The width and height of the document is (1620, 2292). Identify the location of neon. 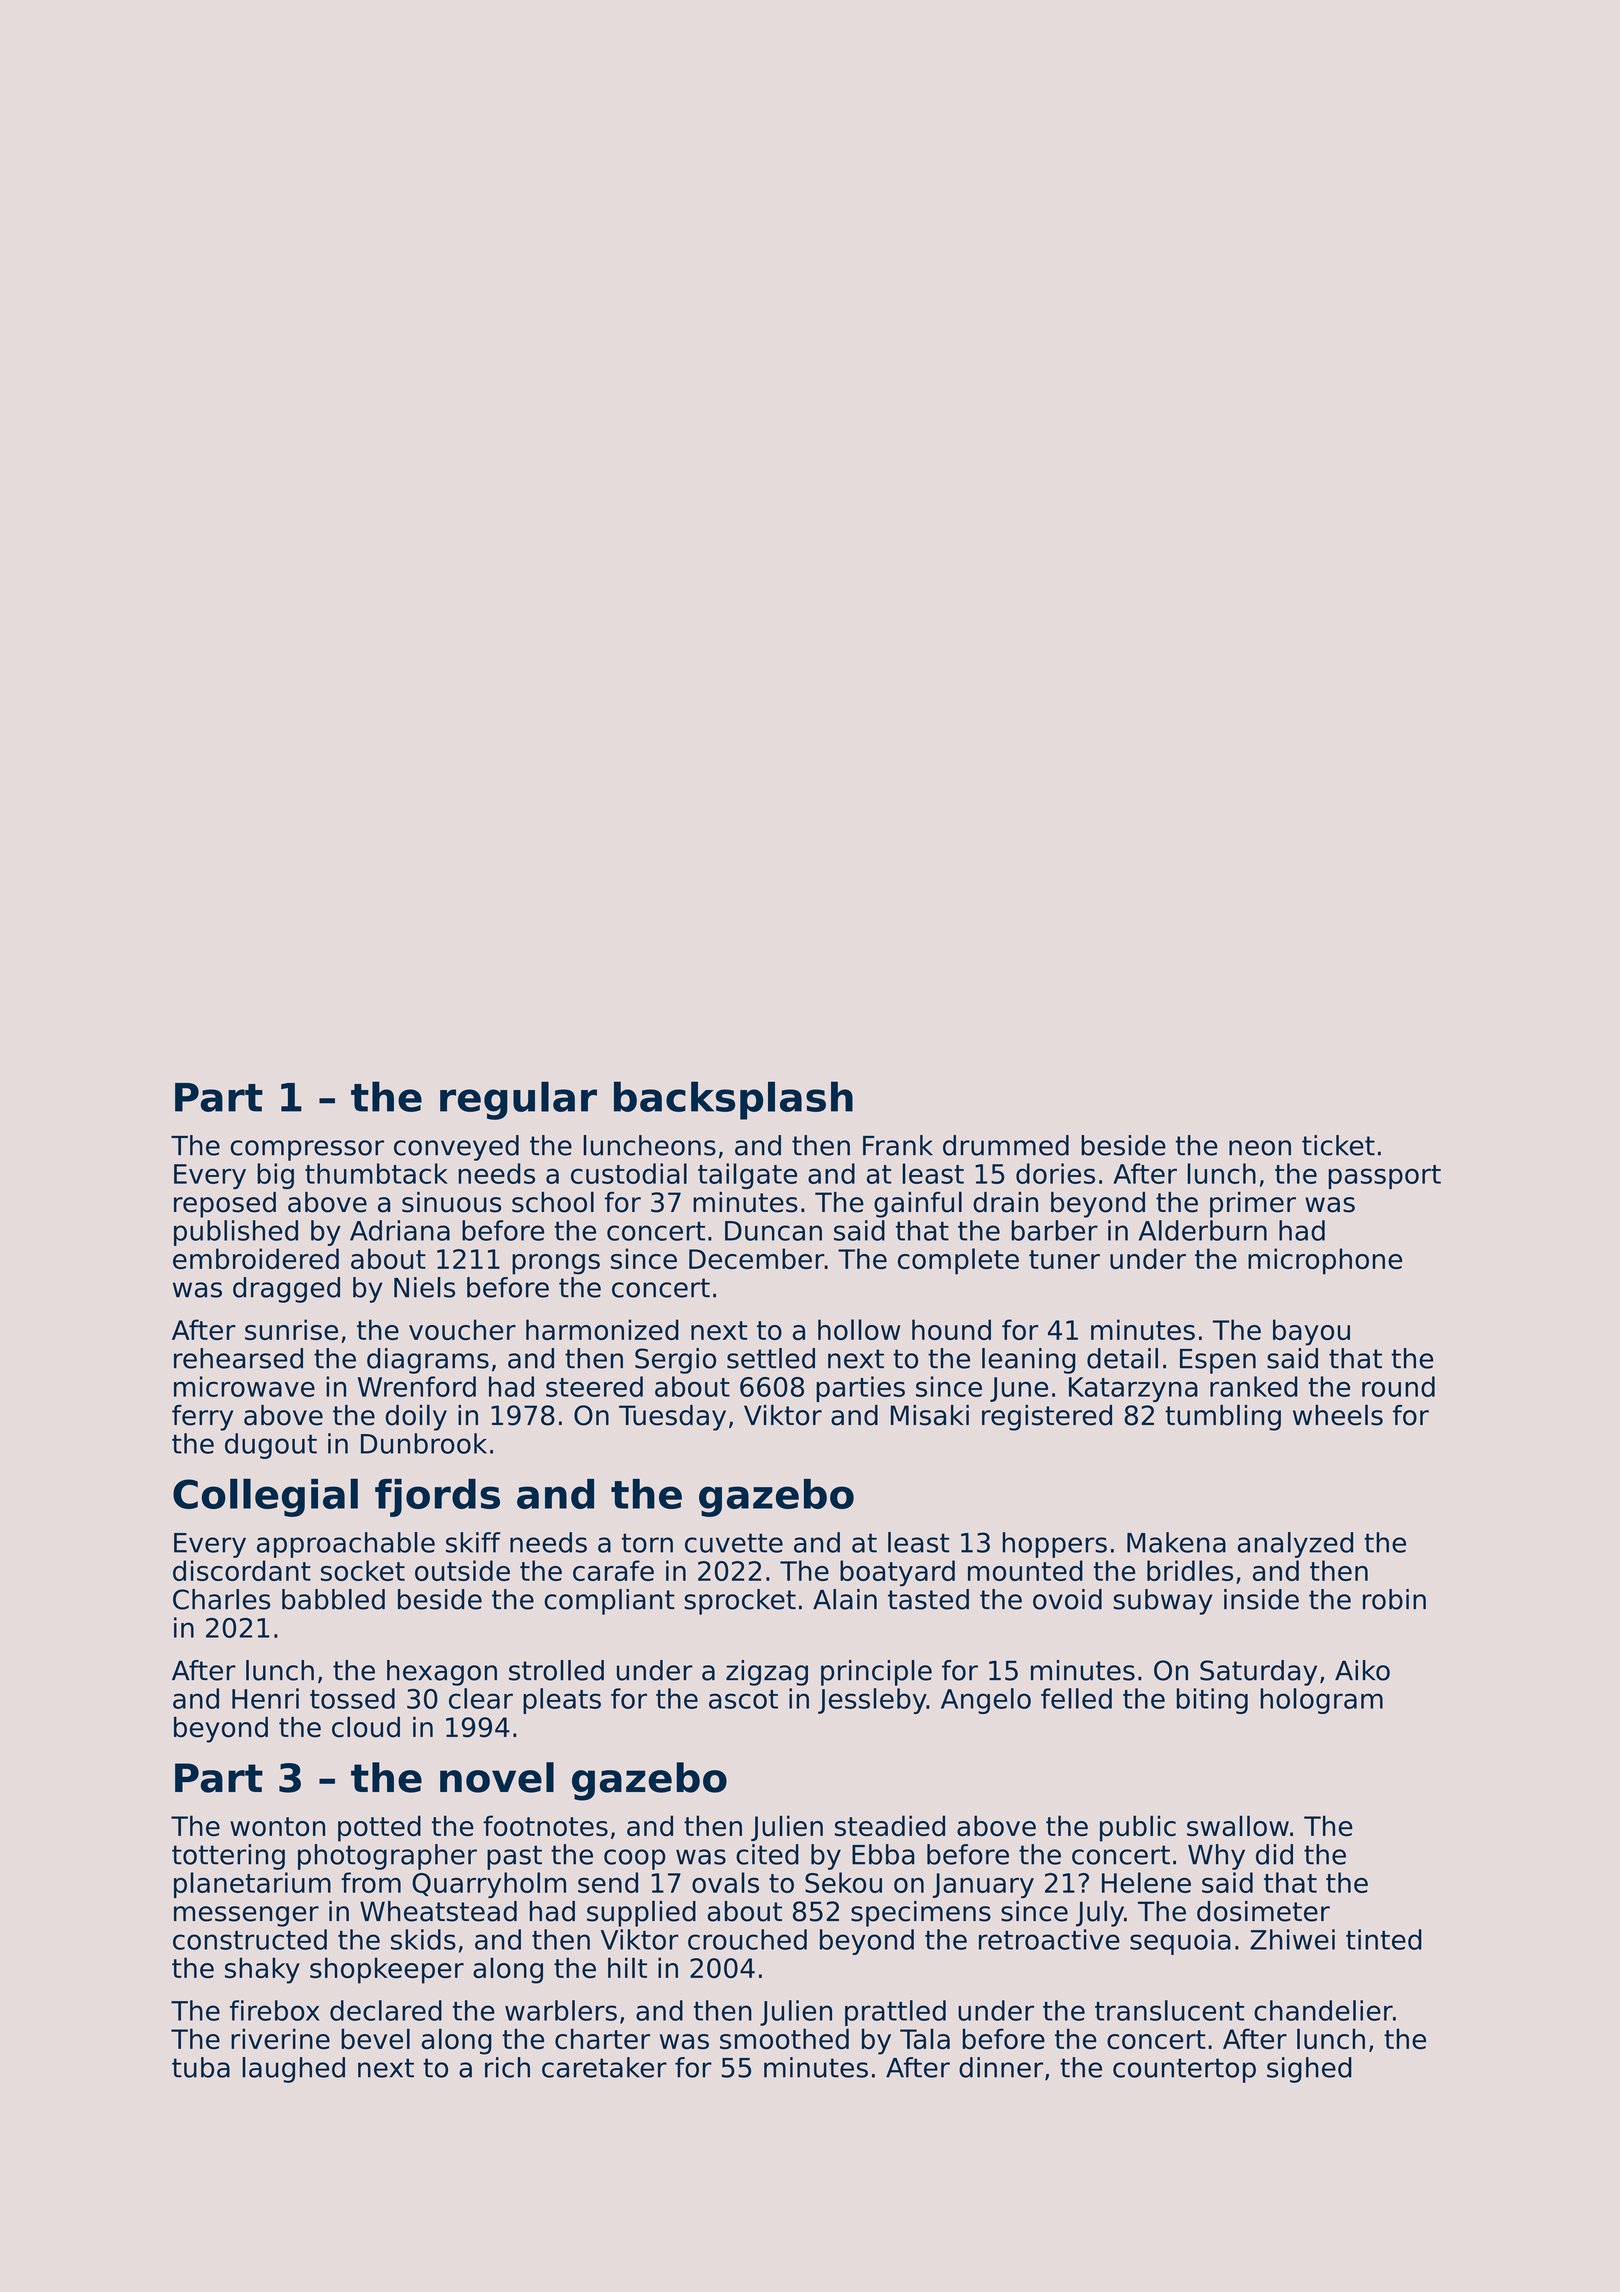
(1260, 1148).
